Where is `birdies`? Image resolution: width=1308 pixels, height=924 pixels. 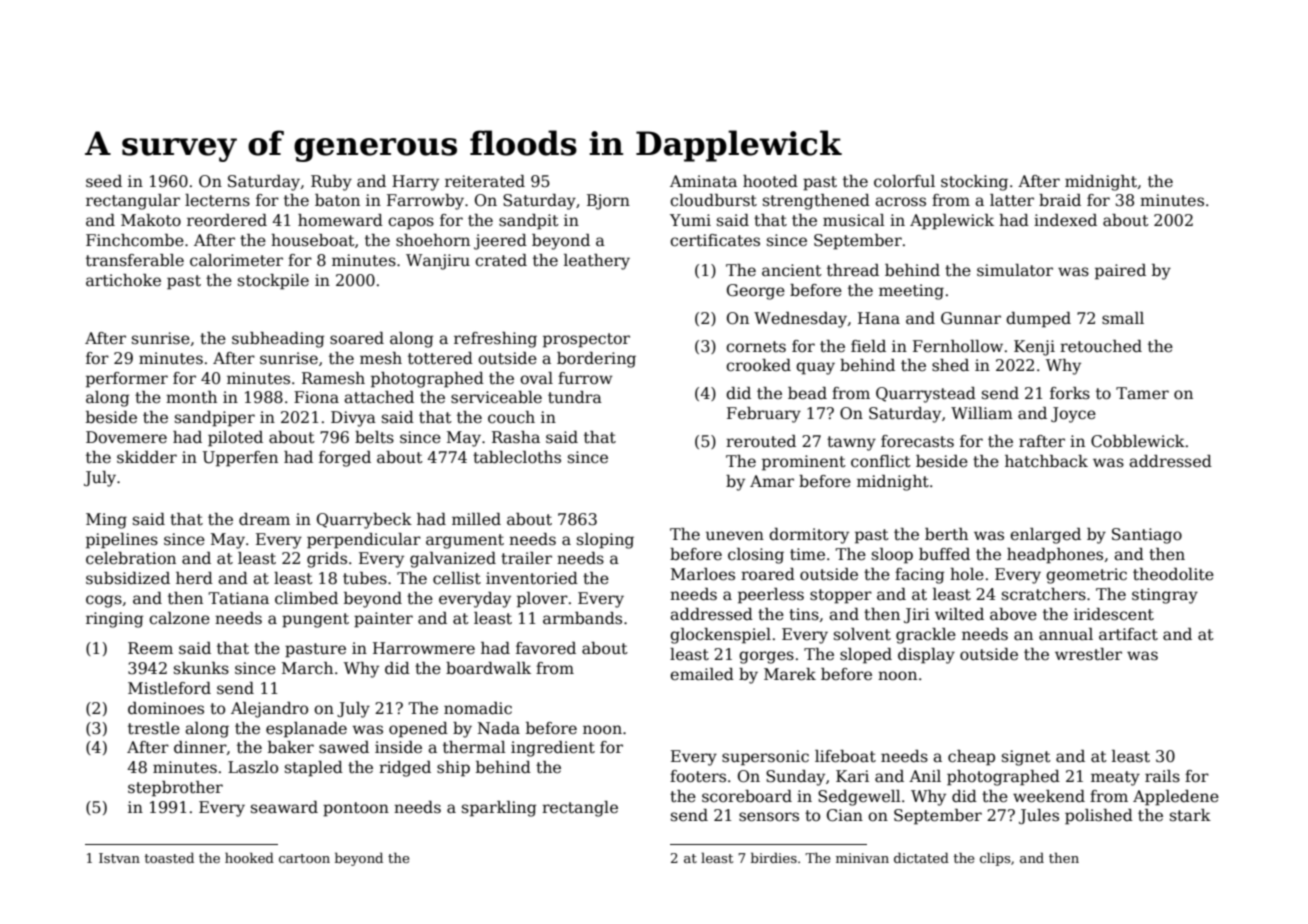 birdies is located at coordinates (774, 857).
